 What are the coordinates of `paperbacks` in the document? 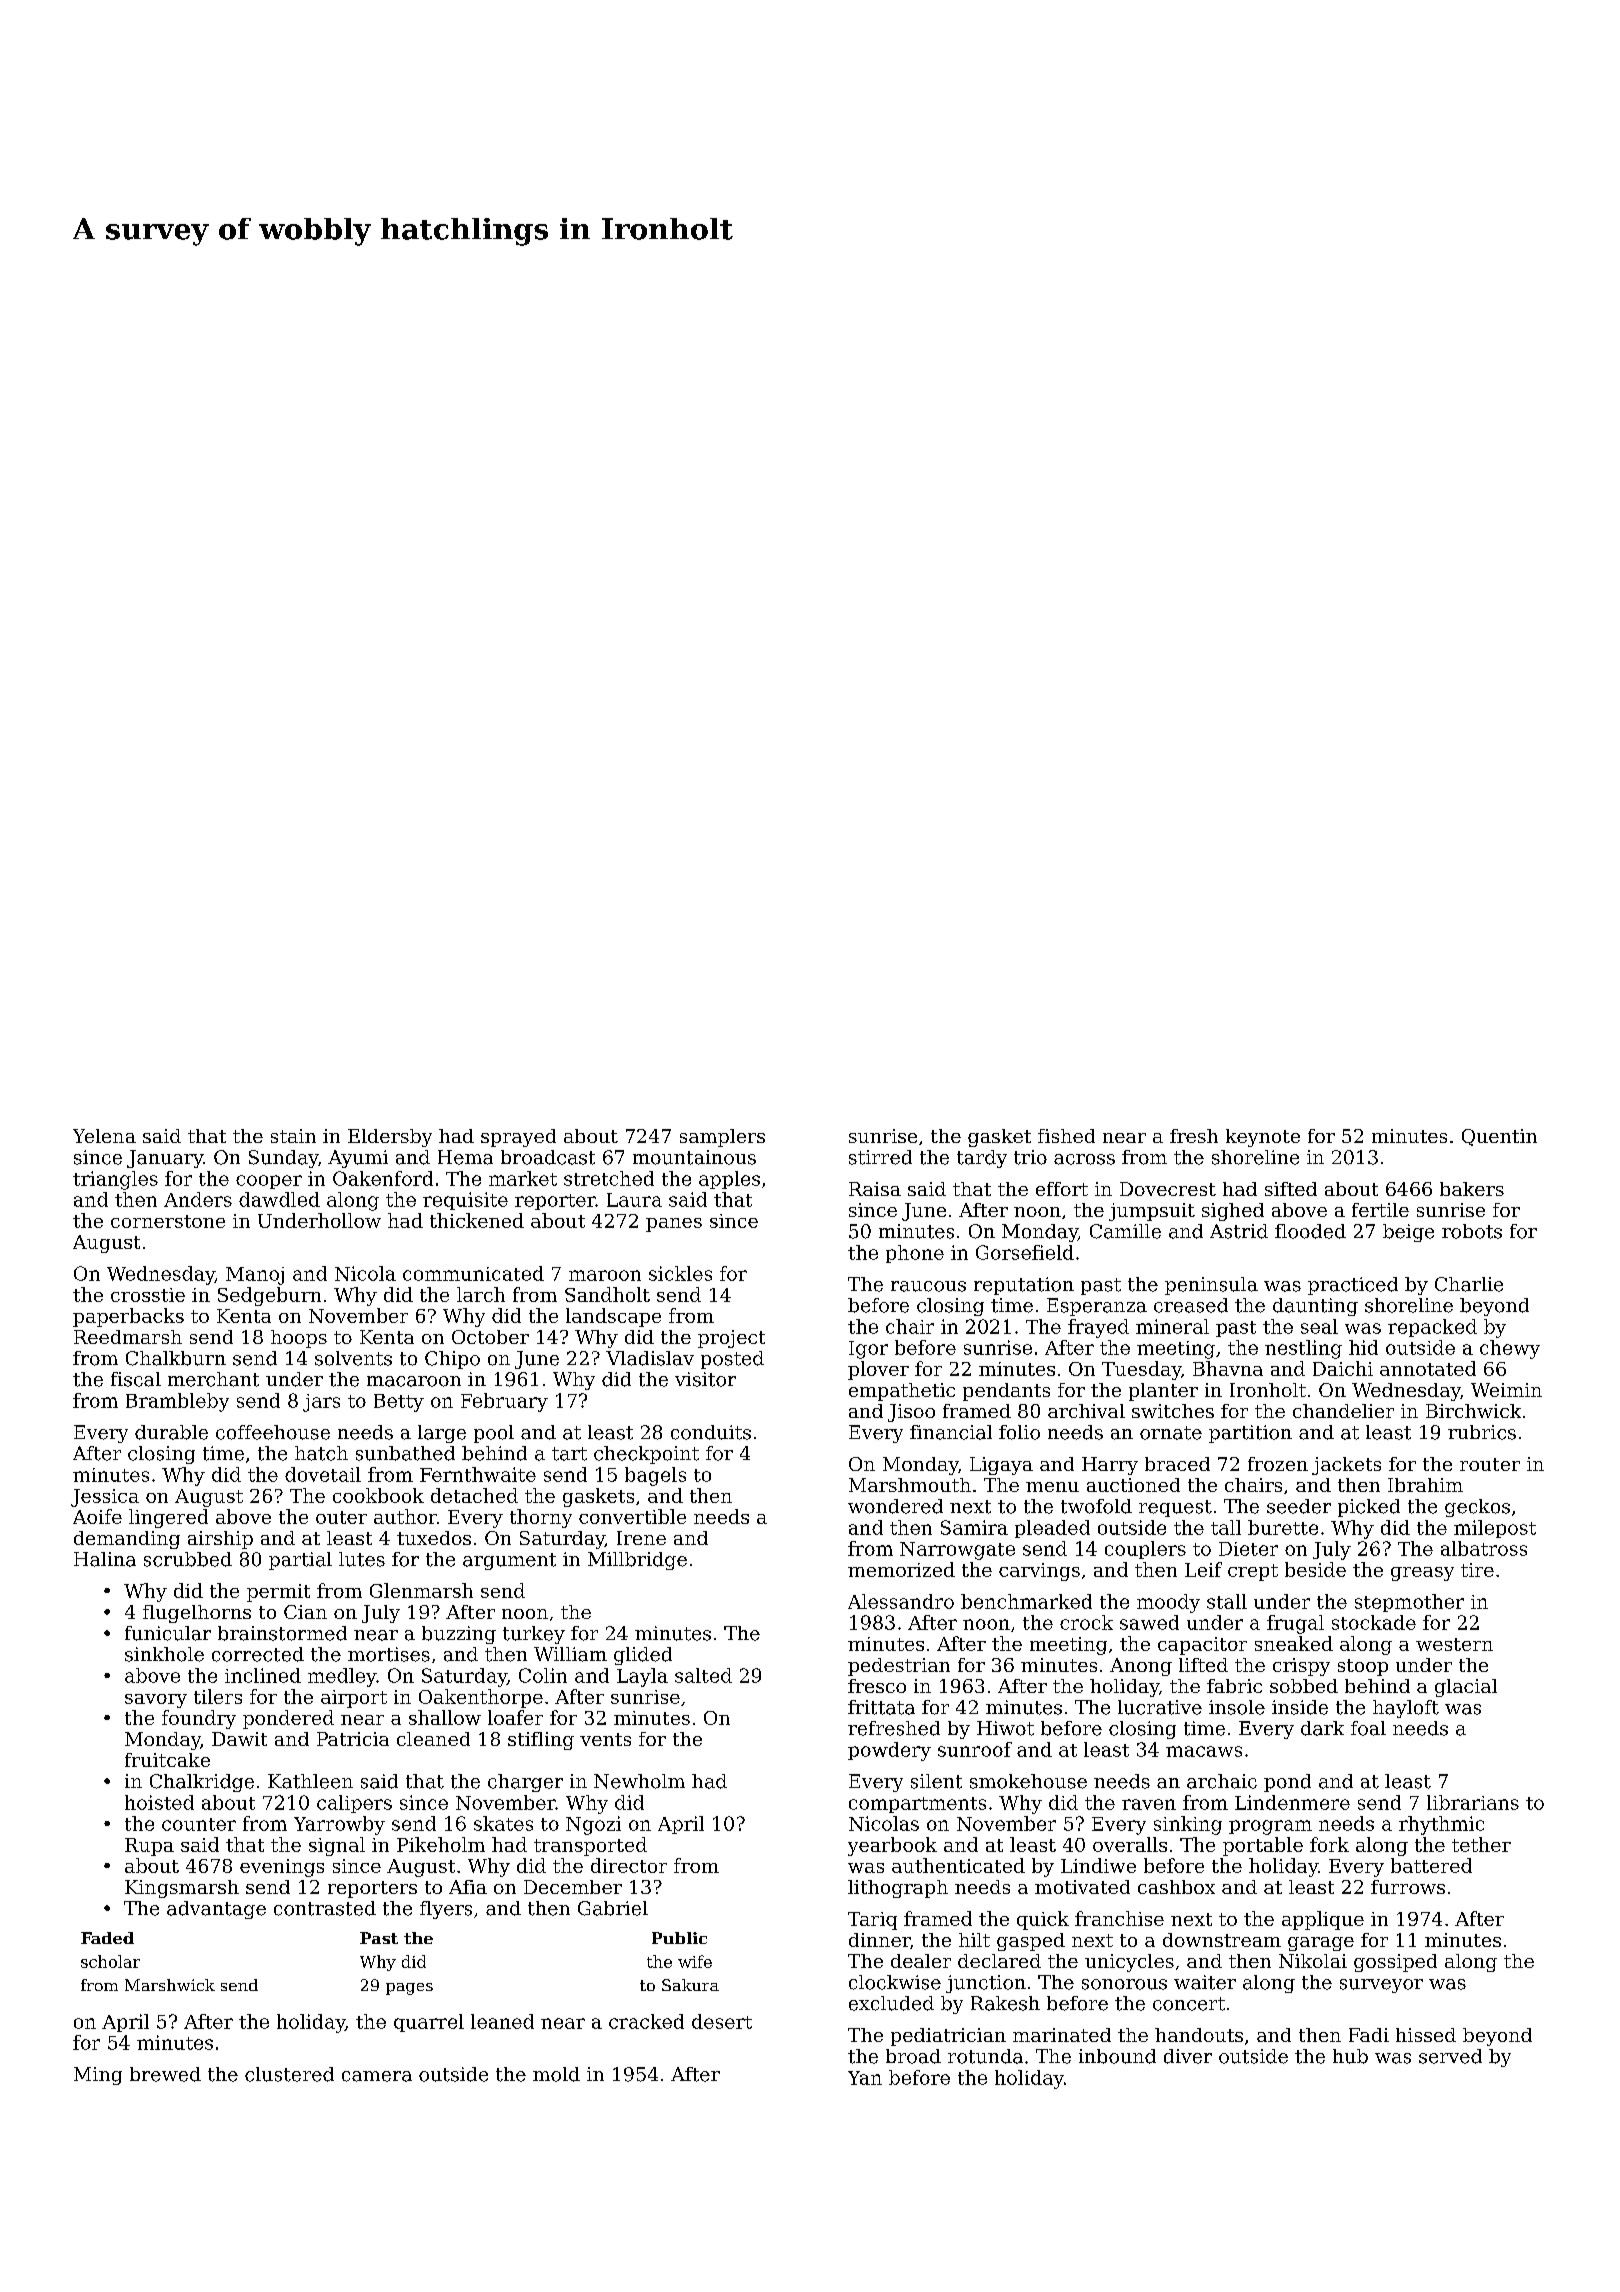 It's located at (128, 1317).
